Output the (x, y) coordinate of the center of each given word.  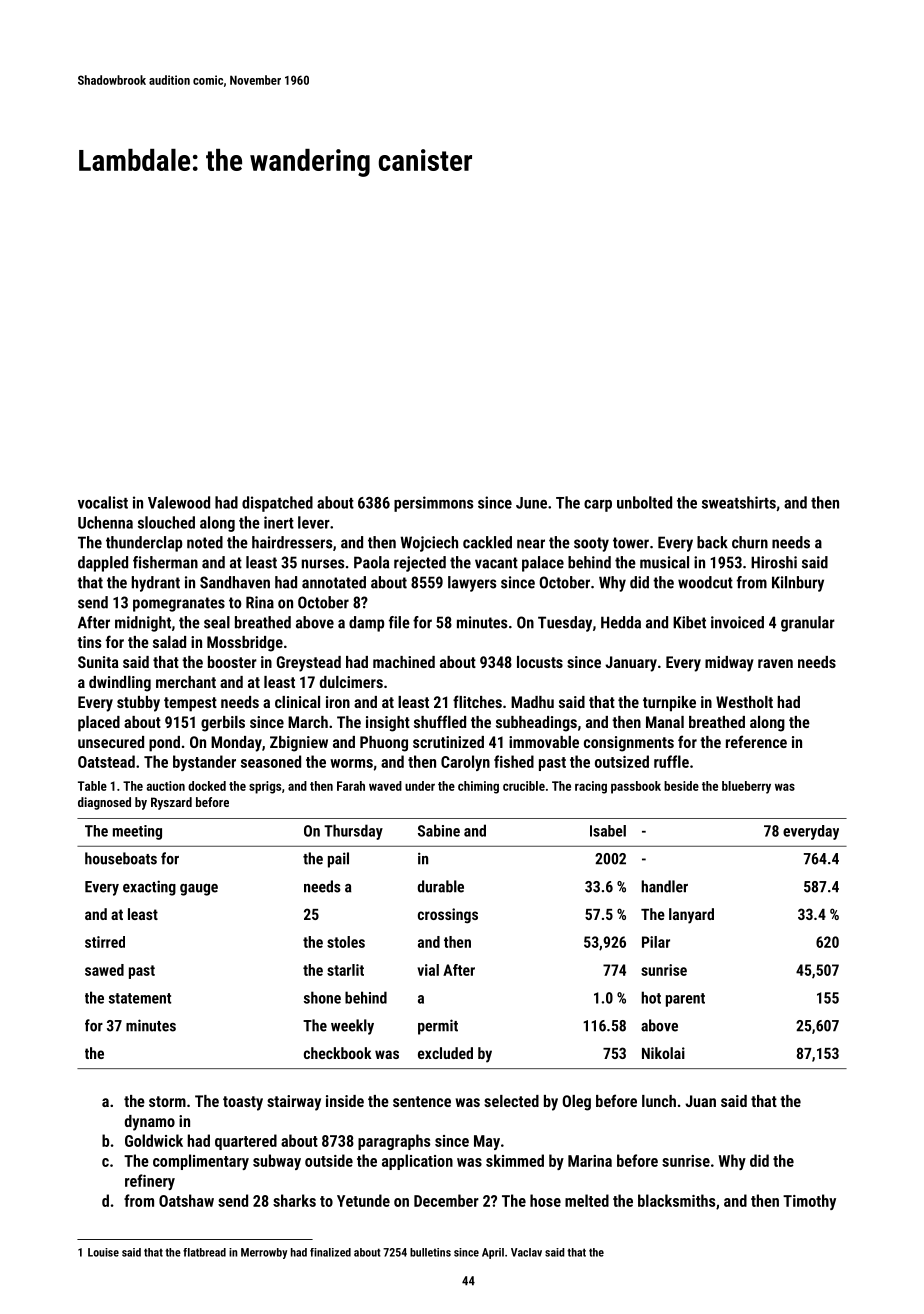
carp (598, 506)
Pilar (656, 942)
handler (664, 886)
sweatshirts (739, 502)
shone (322, 997)
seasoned (271, 761)
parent (685, 1000)
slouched (166, 522)
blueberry (746, 787)
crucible (524, 786)
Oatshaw (186, 1200)
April (493, 1253)
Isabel (608, 831)
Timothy (809, 1202)
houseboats (121, 858)
